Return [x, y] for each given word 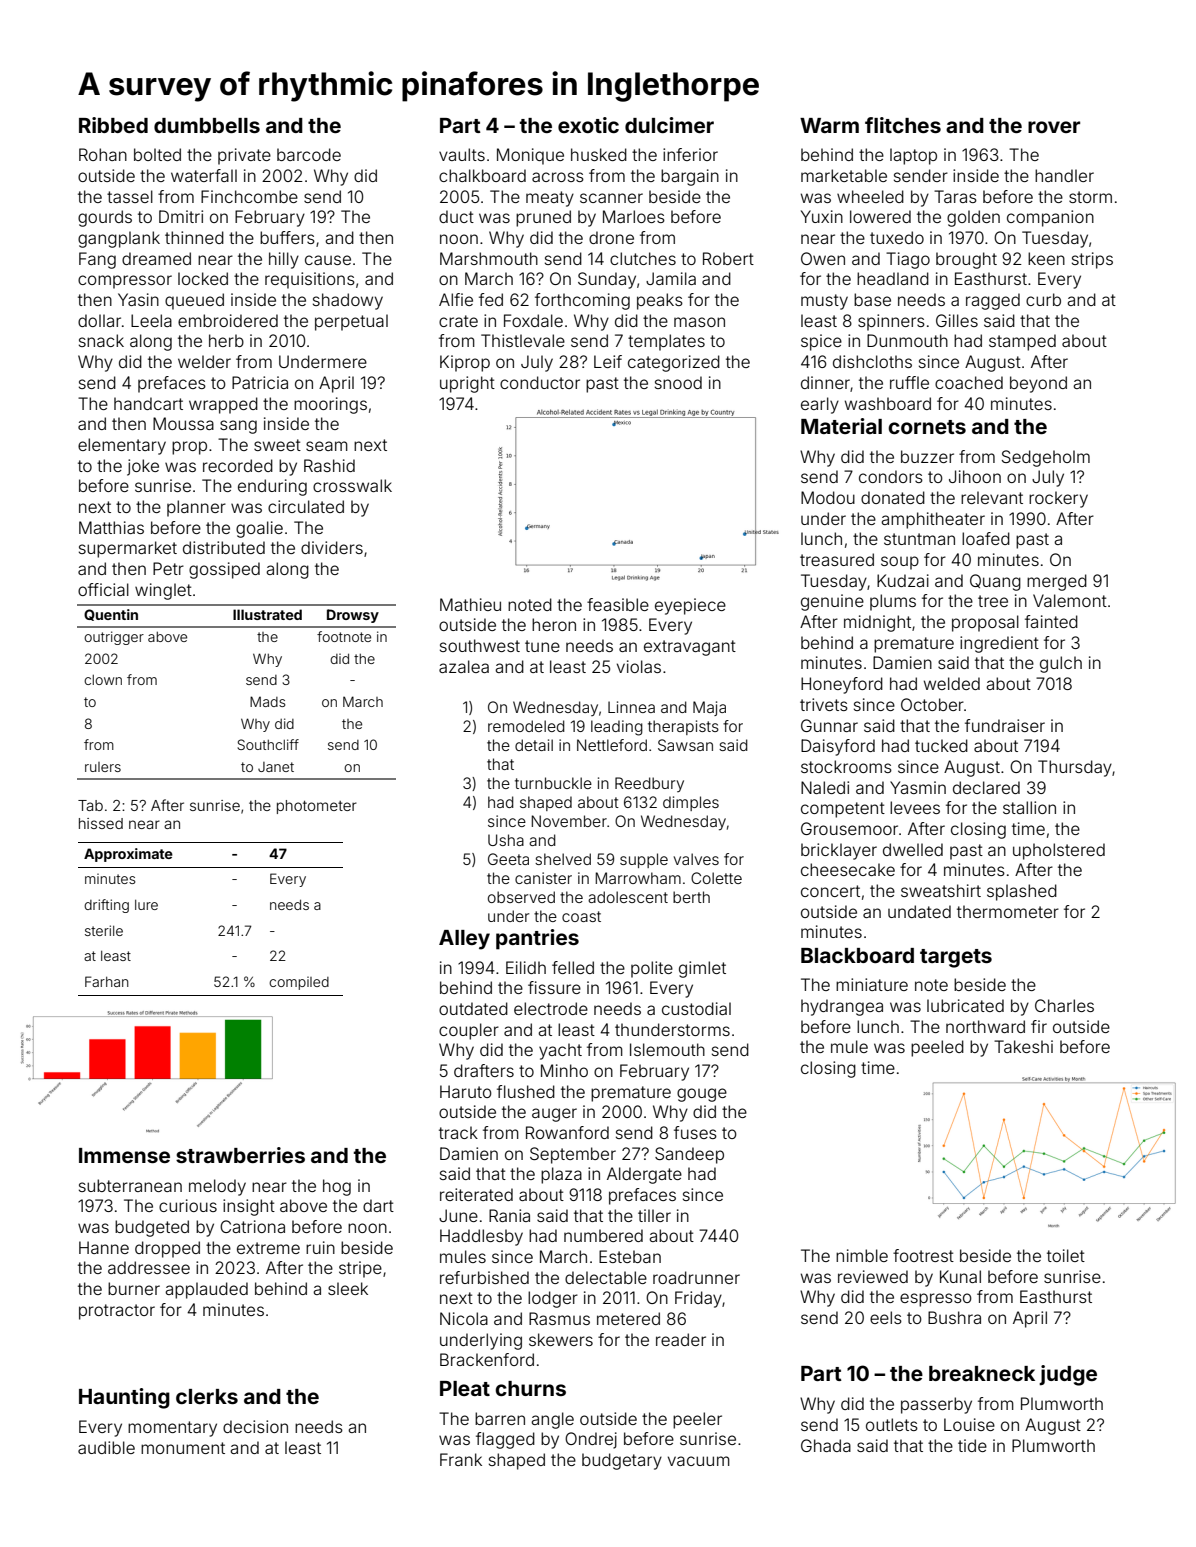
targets [956, 958]
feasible [618, 604]
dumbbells [207, 125]
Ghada [826, 1445]
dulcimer [669, 125]
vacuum [699, 1461]
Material [841, 426]
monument [183, 1448]
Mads [267, 701]
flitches [903, 125]
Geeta [508, 859]
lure [146, 905]
